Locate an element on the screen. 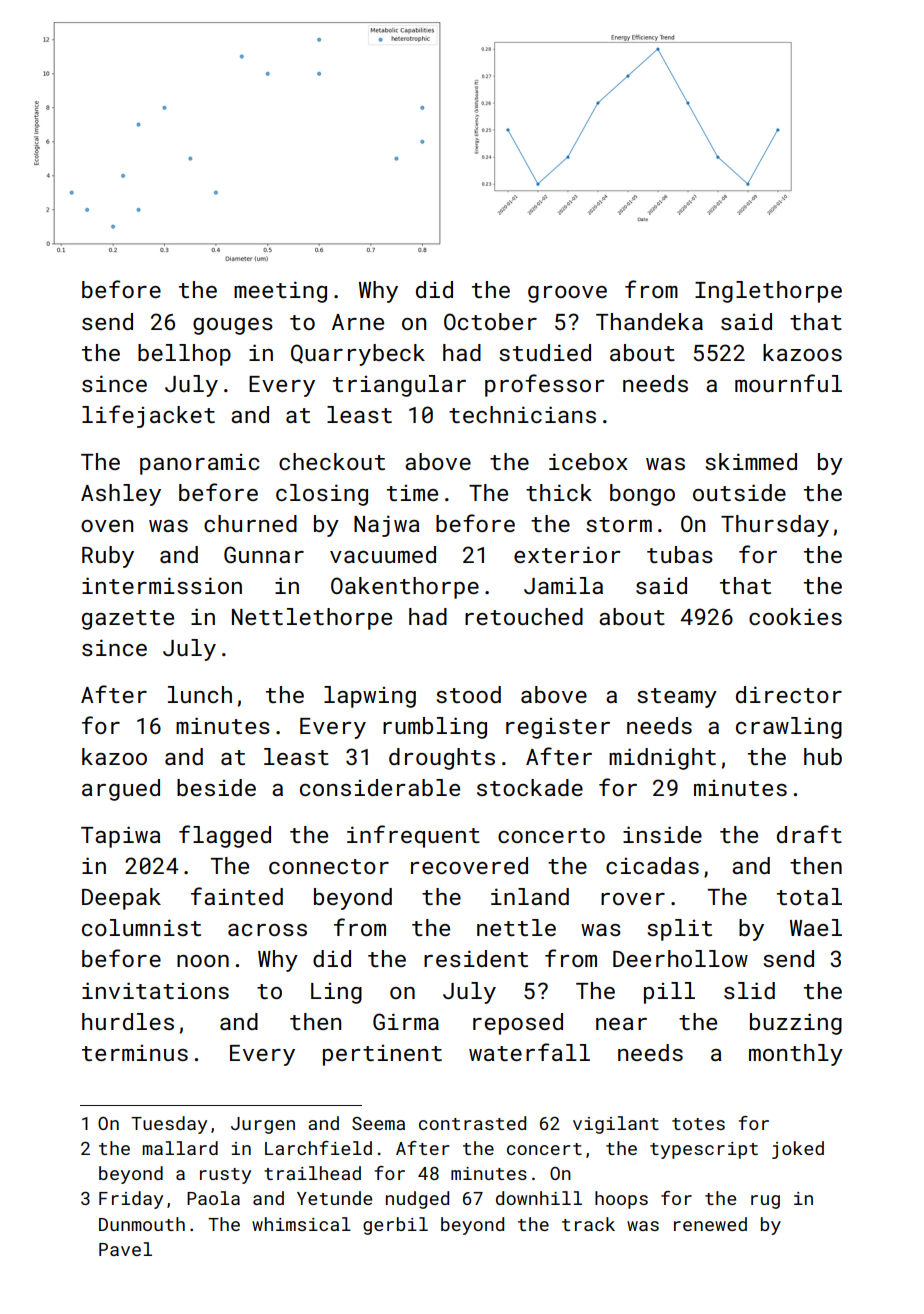 The image size is (924, 1314). Pavel is located at coordinates (125, 1249).
